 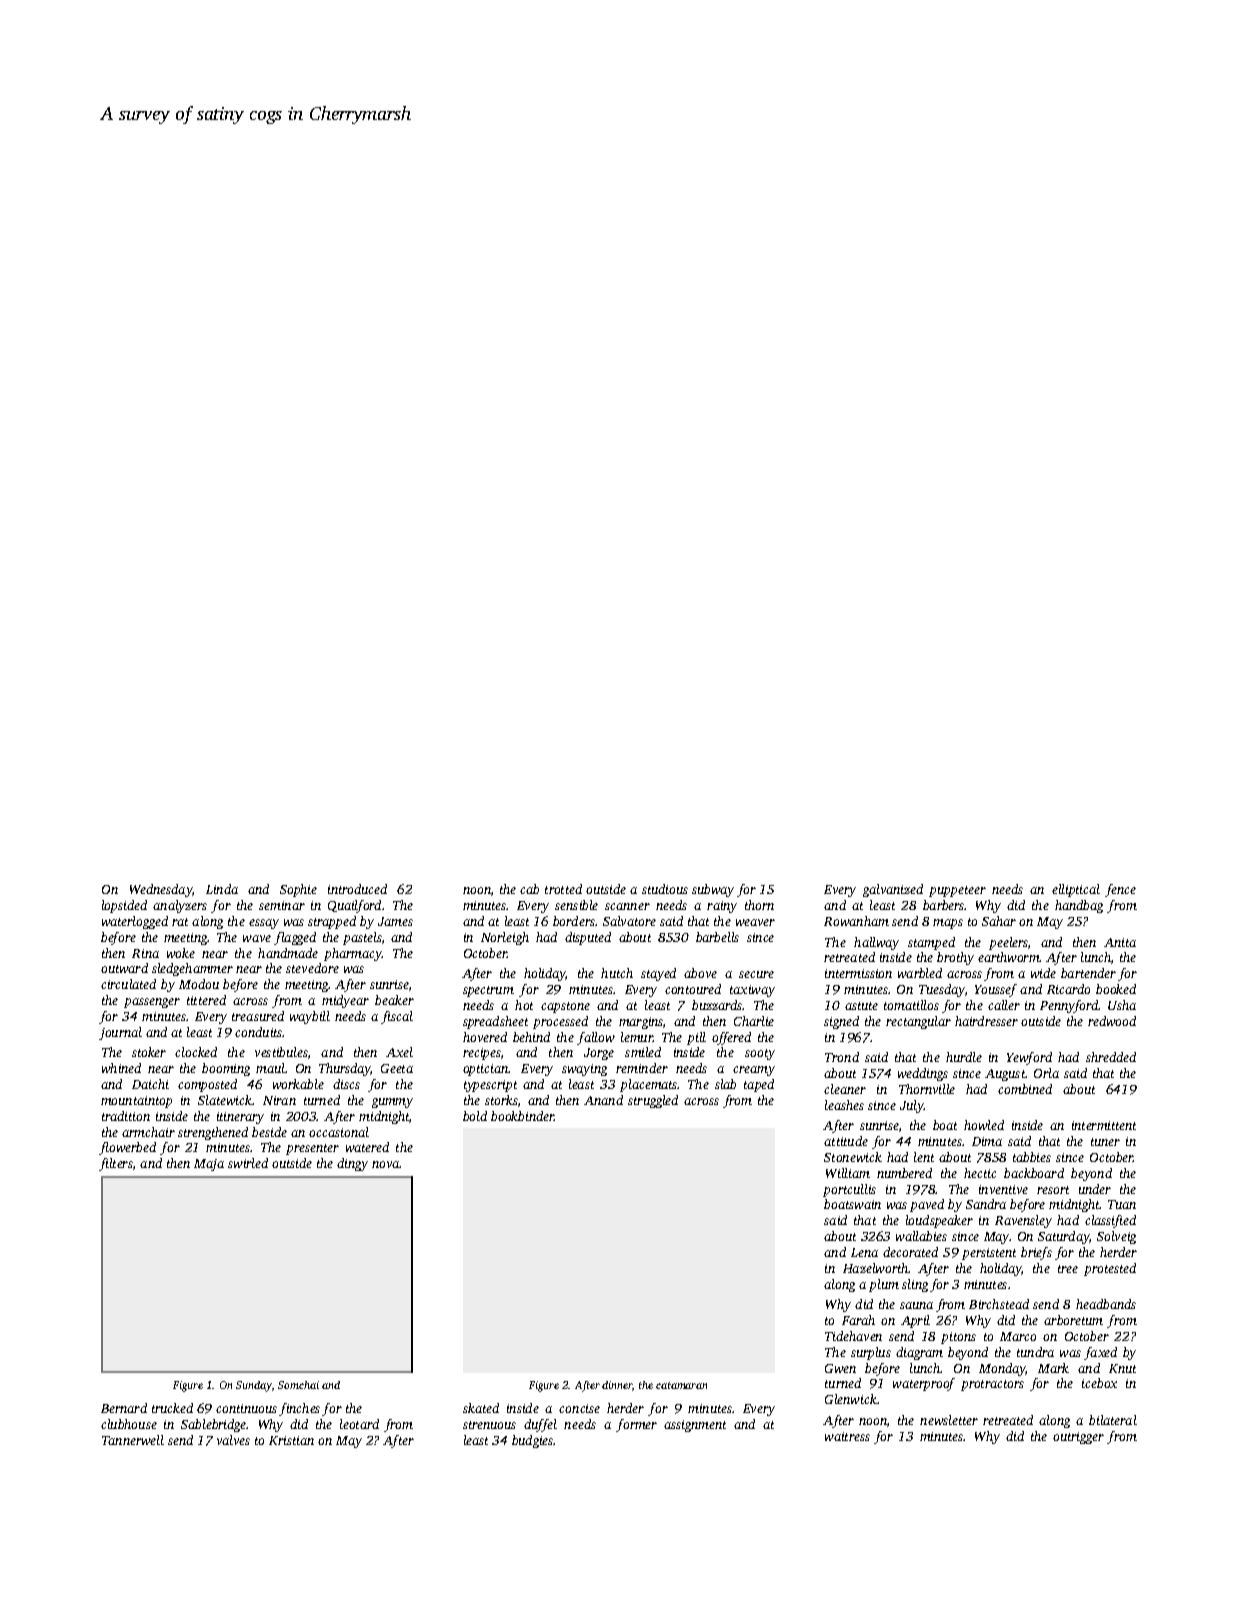 I want to click on Sunday, so click(x=254, y=1386).
